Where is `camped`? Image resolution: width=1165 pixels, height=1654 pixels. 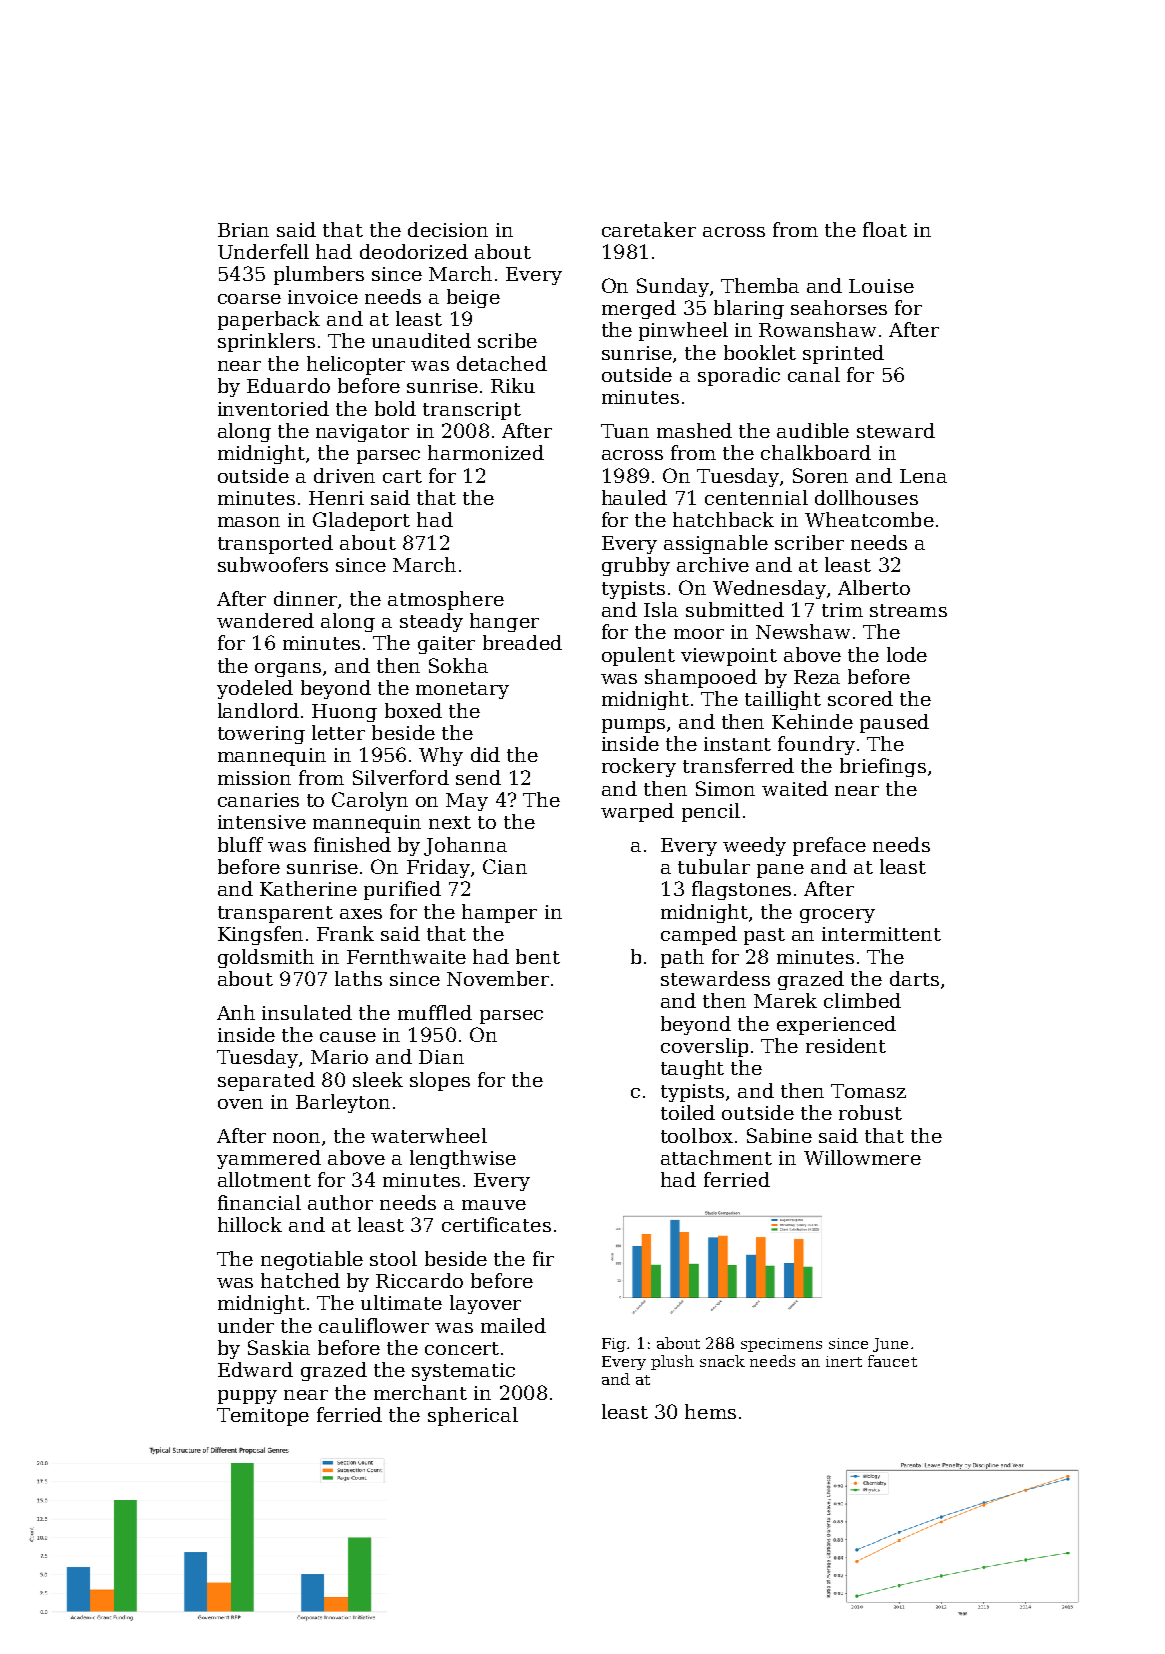
camped is located at coordinates (699, 935).
